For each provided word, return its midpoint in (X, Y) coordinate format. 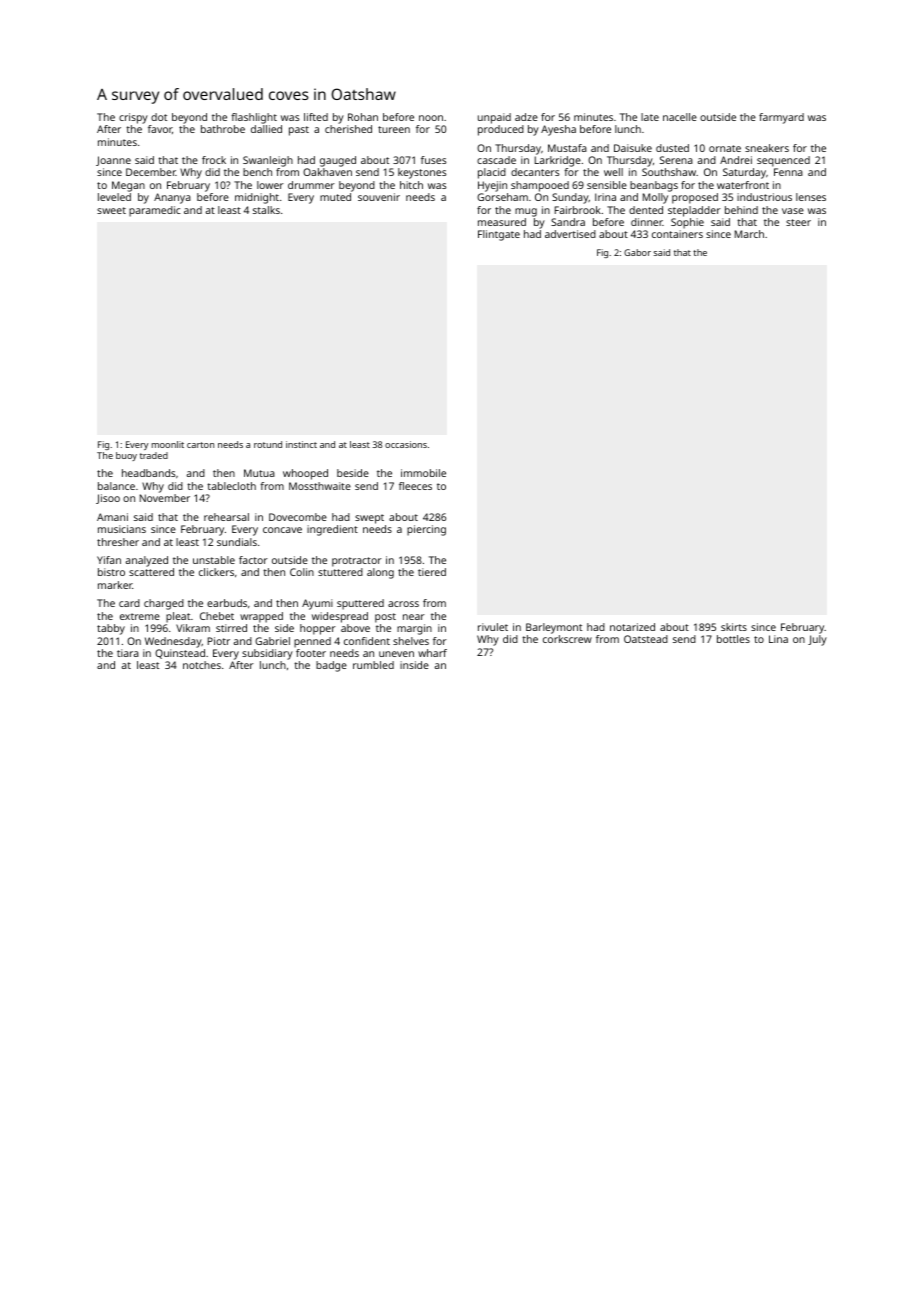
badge (331, 666)
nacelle (680, 117)
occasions (406, 444)
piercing (426, 530)
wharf (432, 653)
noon (431, 118)
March (749, 234)
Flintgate (499, 235)
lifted (316, 117)
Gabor (637, 252)
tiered (432, 572)
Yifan (109, 560)
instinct (301, 444)
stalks (266, 210)
